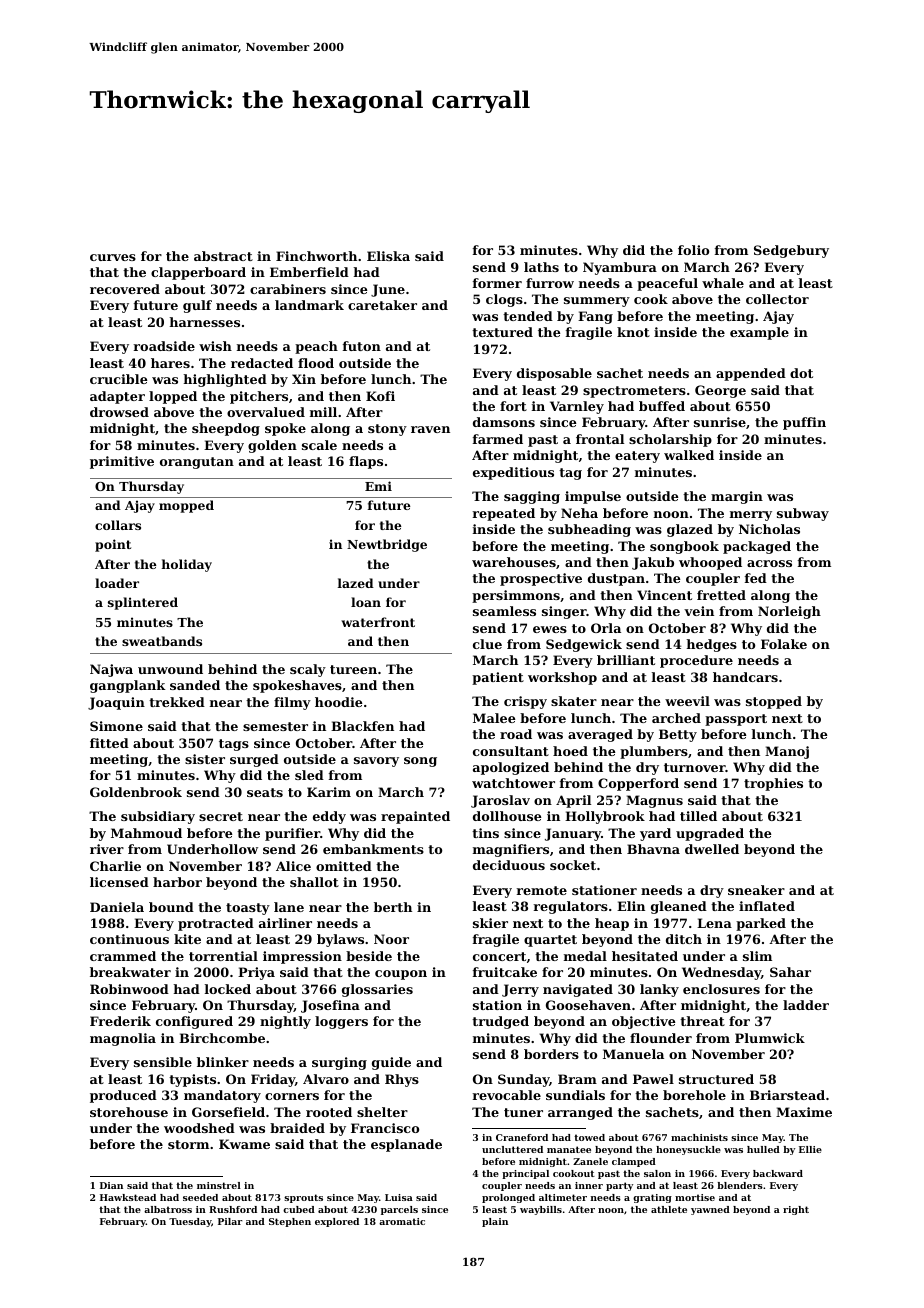 The height and width of the screenshot is (1308, 924). Describe the element at coordinates (380, 396) in the screenshot. I see `Kofi` at that location.
